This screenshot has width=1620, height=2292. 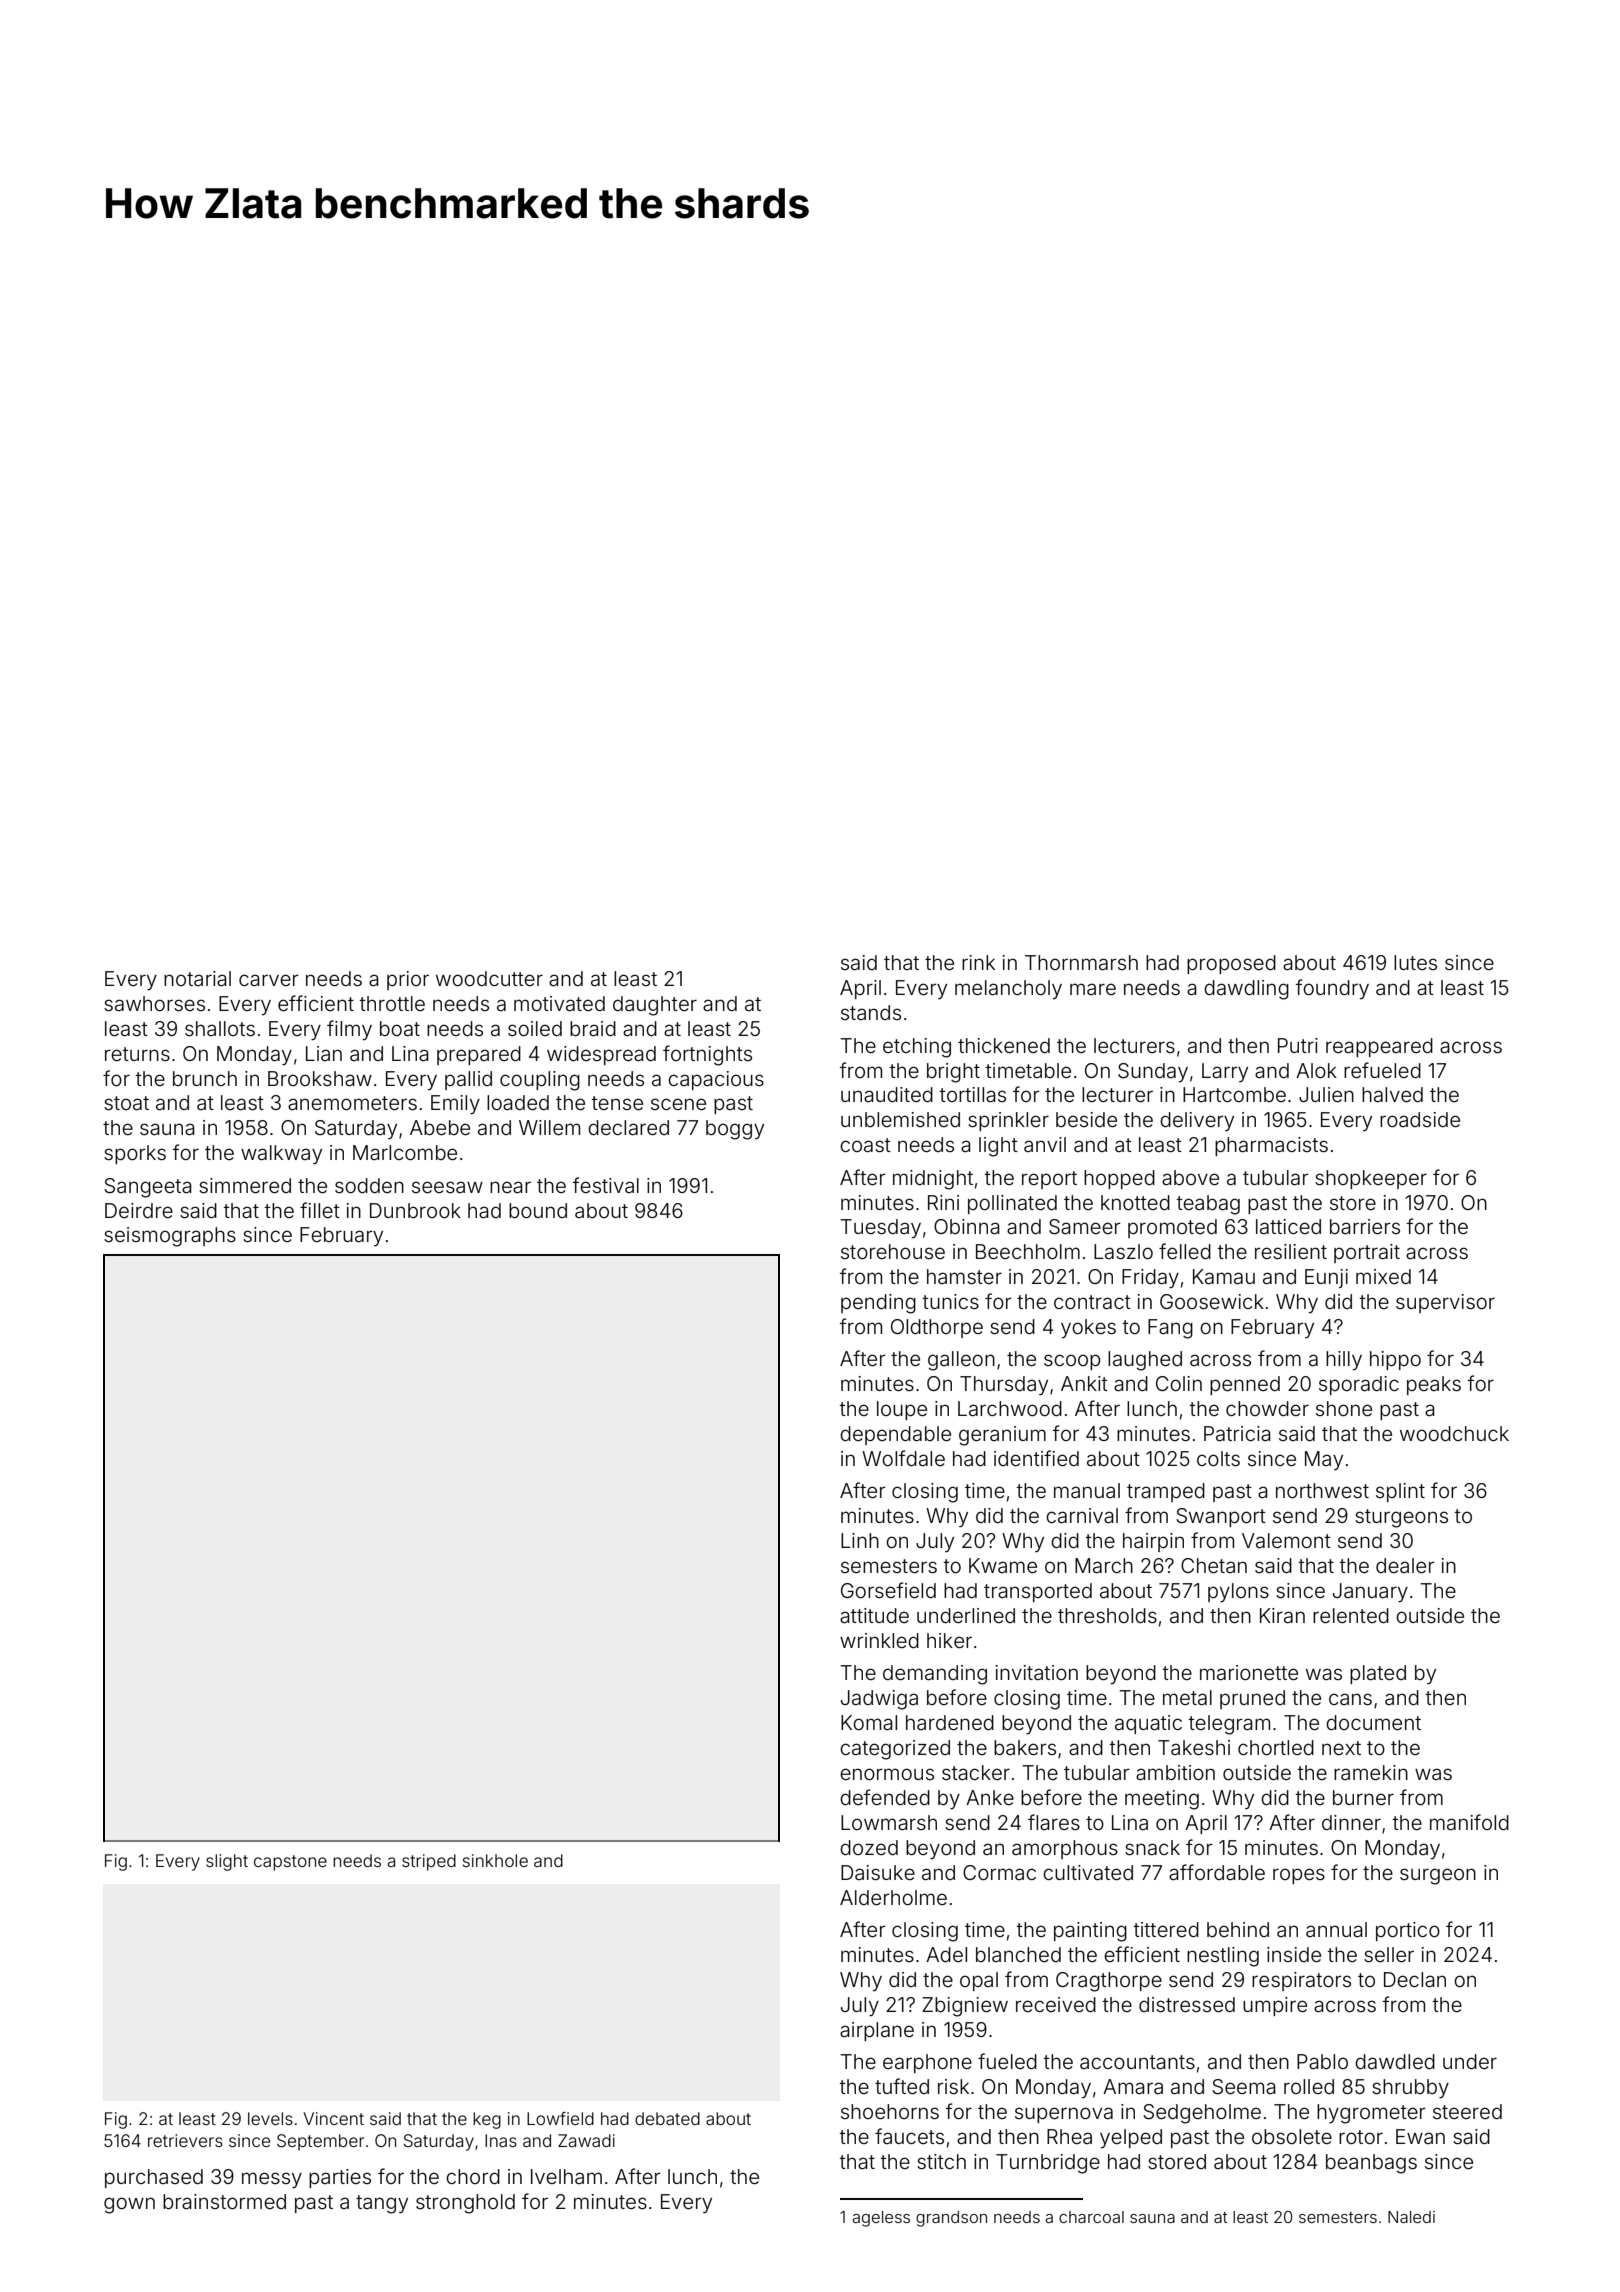 What do you see at coordinates (1359, 1385) in the screenshot?
I see `sporadic` at bounding box center [1359, 1385].
